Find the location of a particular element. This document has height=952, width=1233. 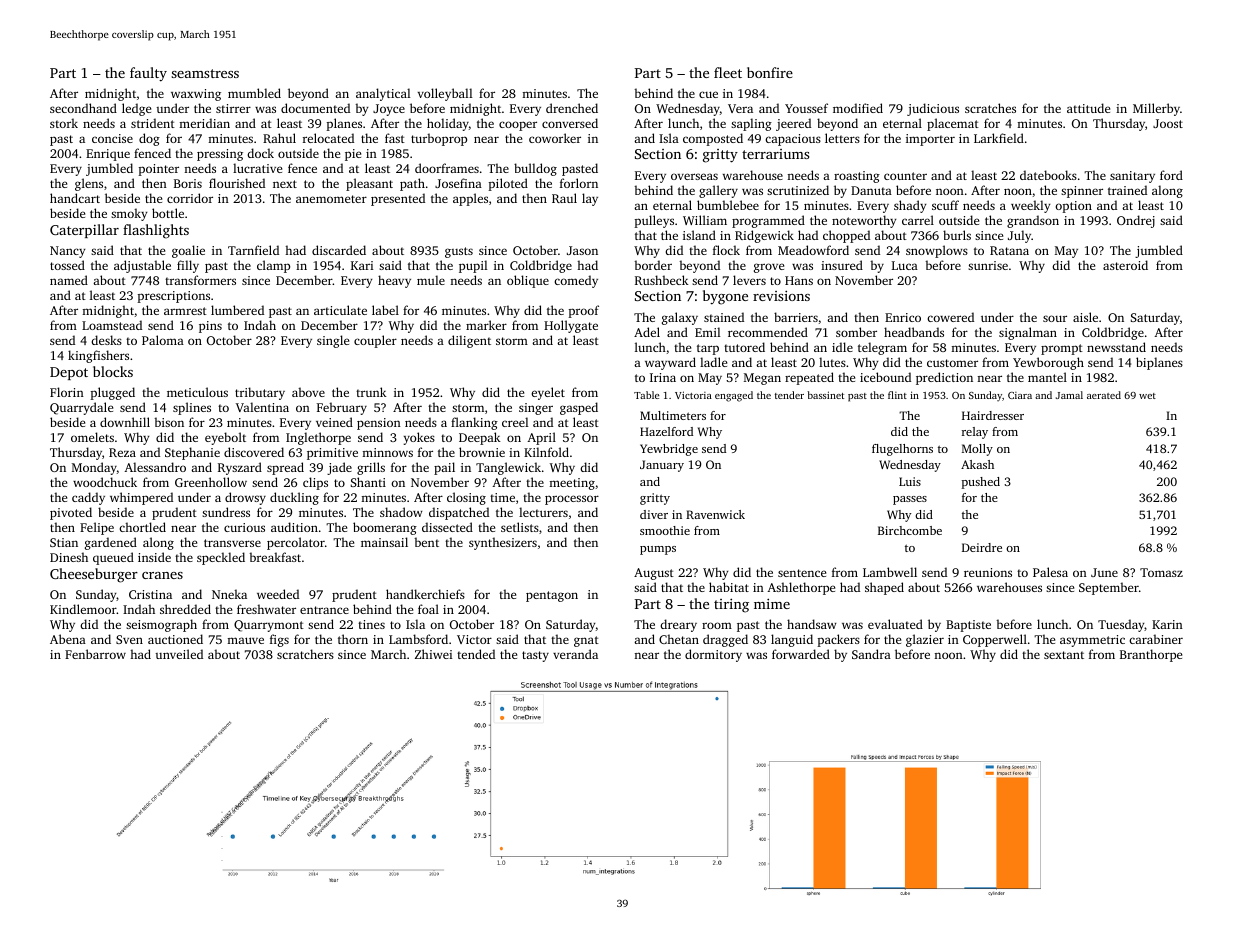

attitude is located at coordinates (1088, 108).
